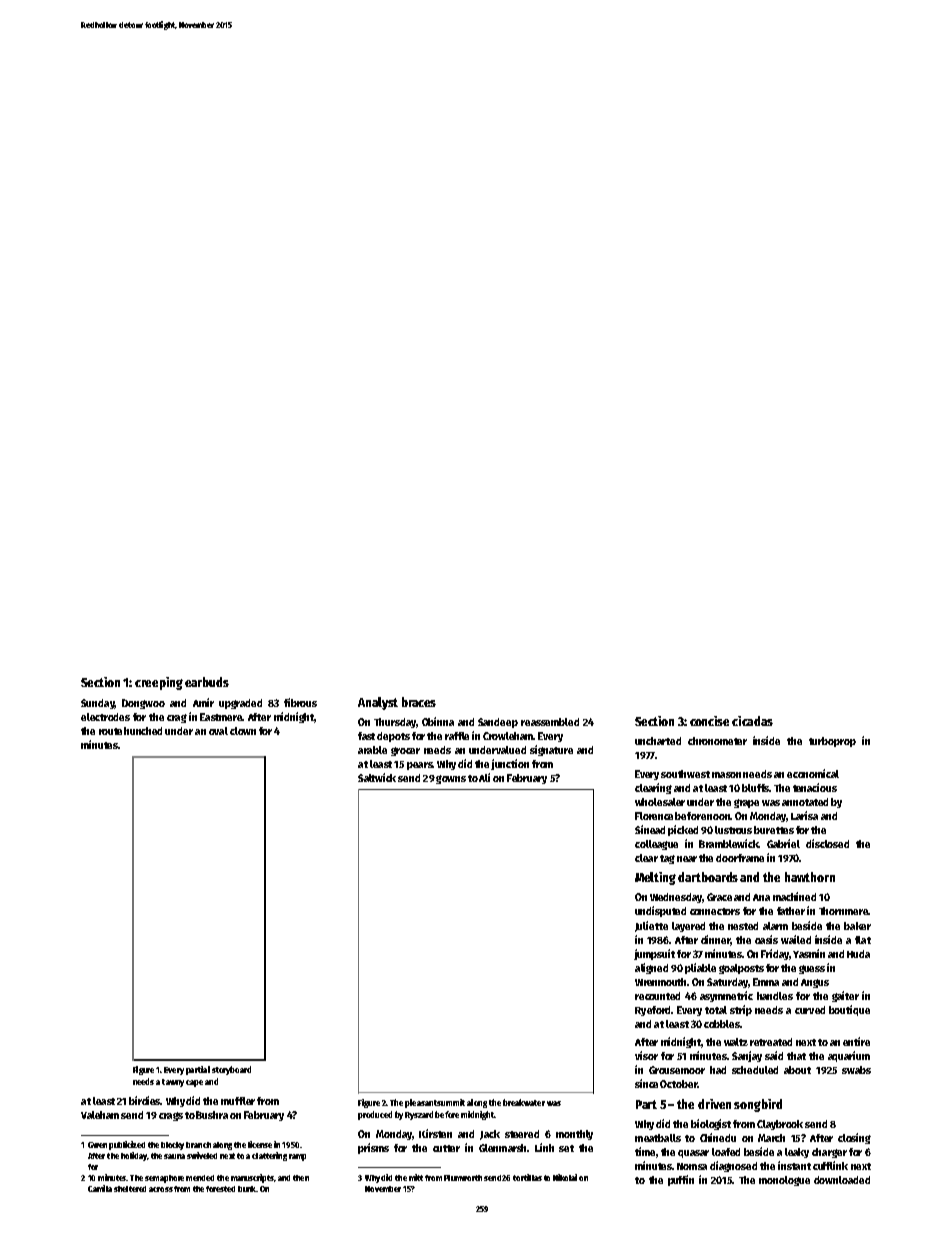 The width and height of the image is (952, 1233). What do you see at coordinates (752, 721) in the image?
I see `cicadas` at bounding box center [752, 721].
